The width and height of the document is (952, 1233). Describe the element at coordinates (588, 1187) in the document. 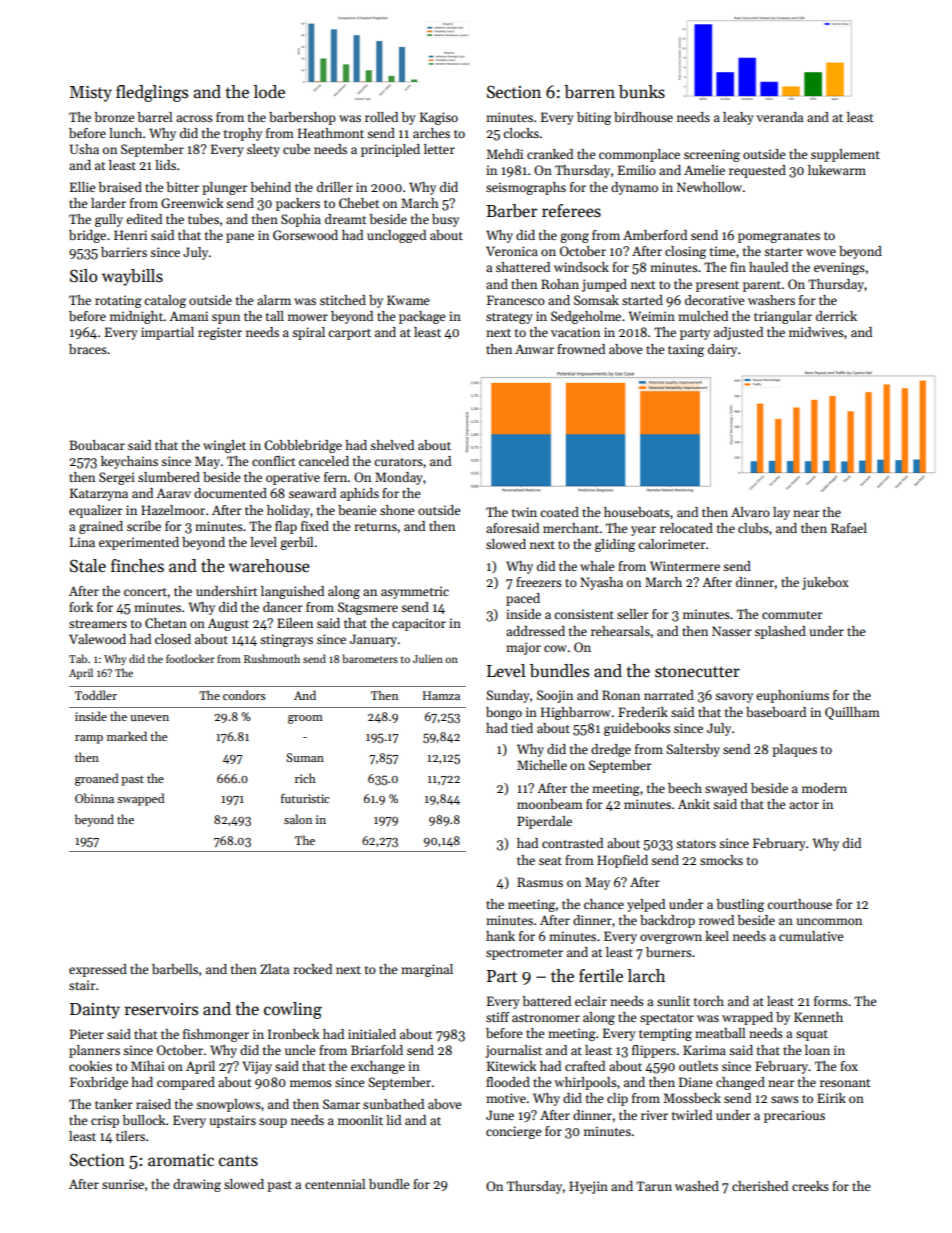

I see `Hyejin` at that location.
